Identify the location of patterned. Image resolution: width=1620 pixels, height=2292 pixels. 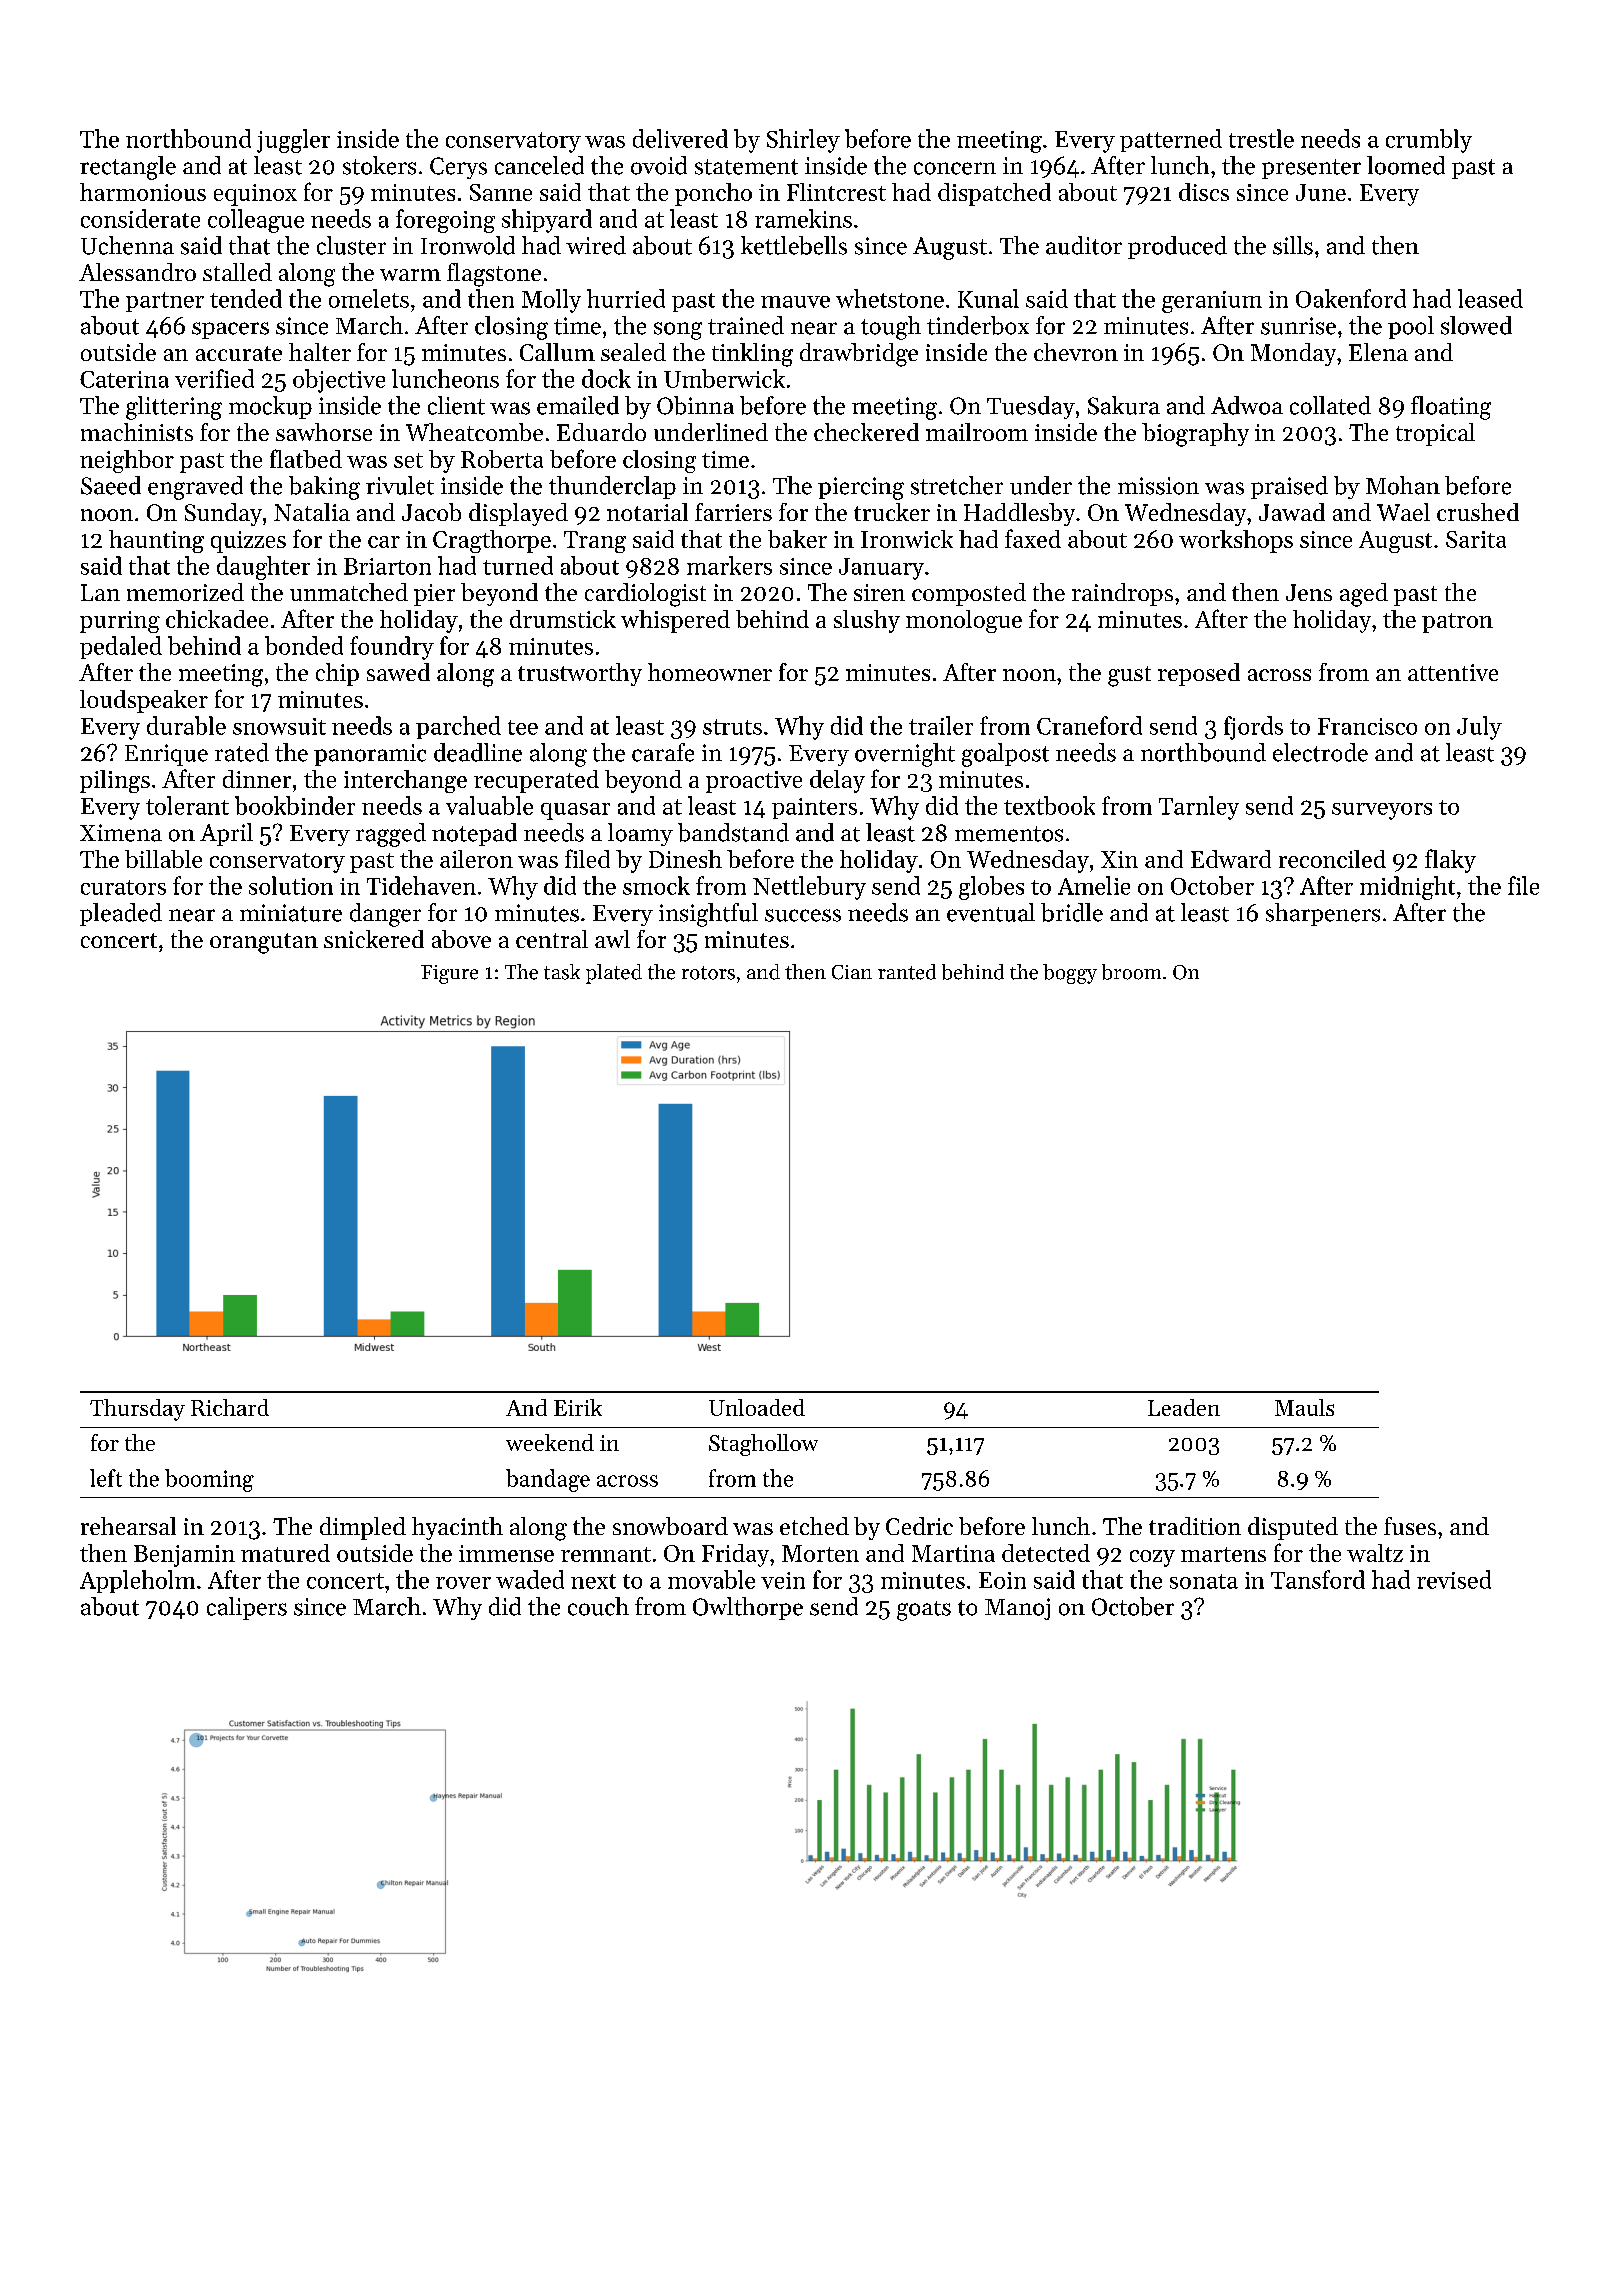
(1171, 140).
